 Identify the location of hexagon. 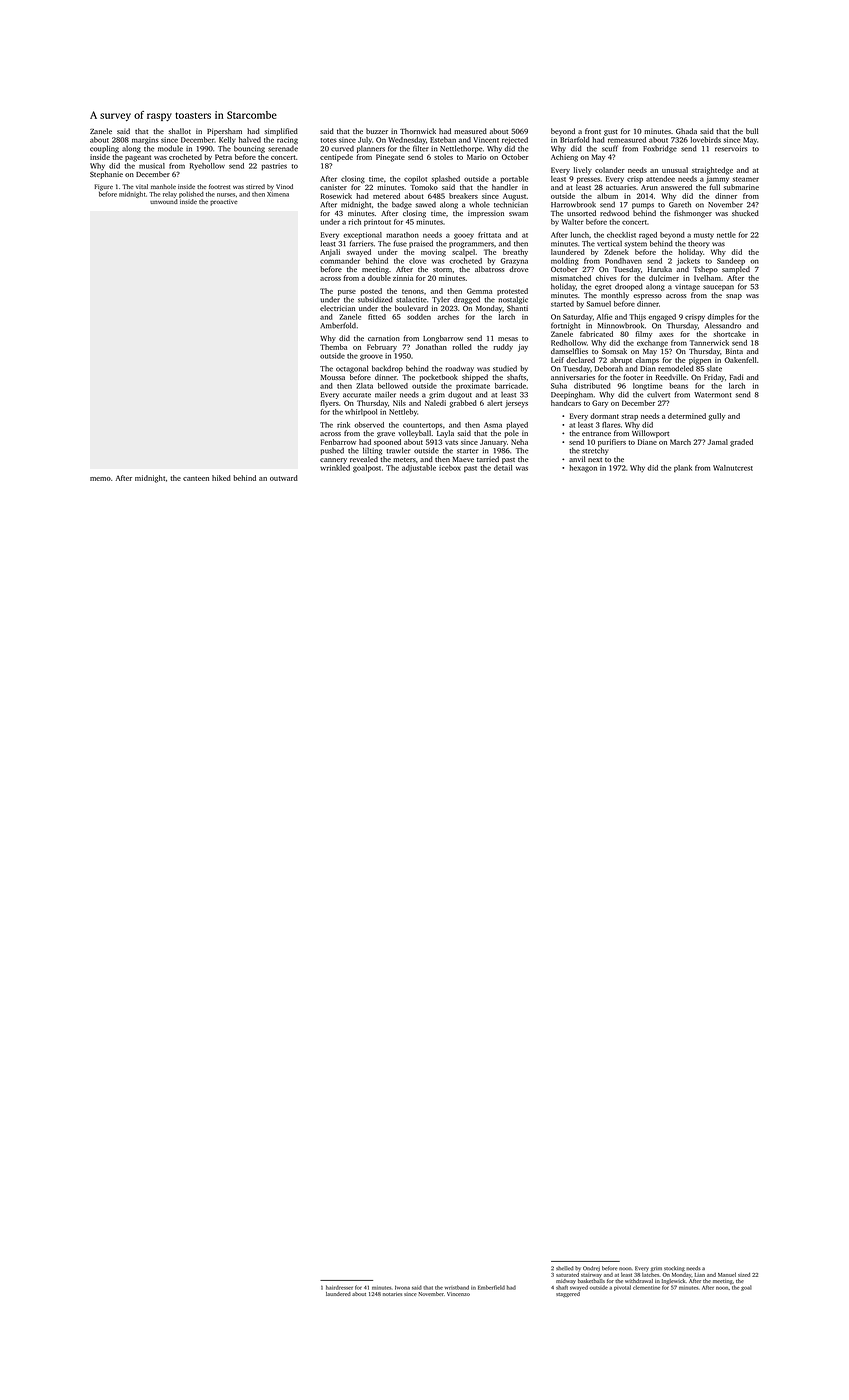
(583, 469).
